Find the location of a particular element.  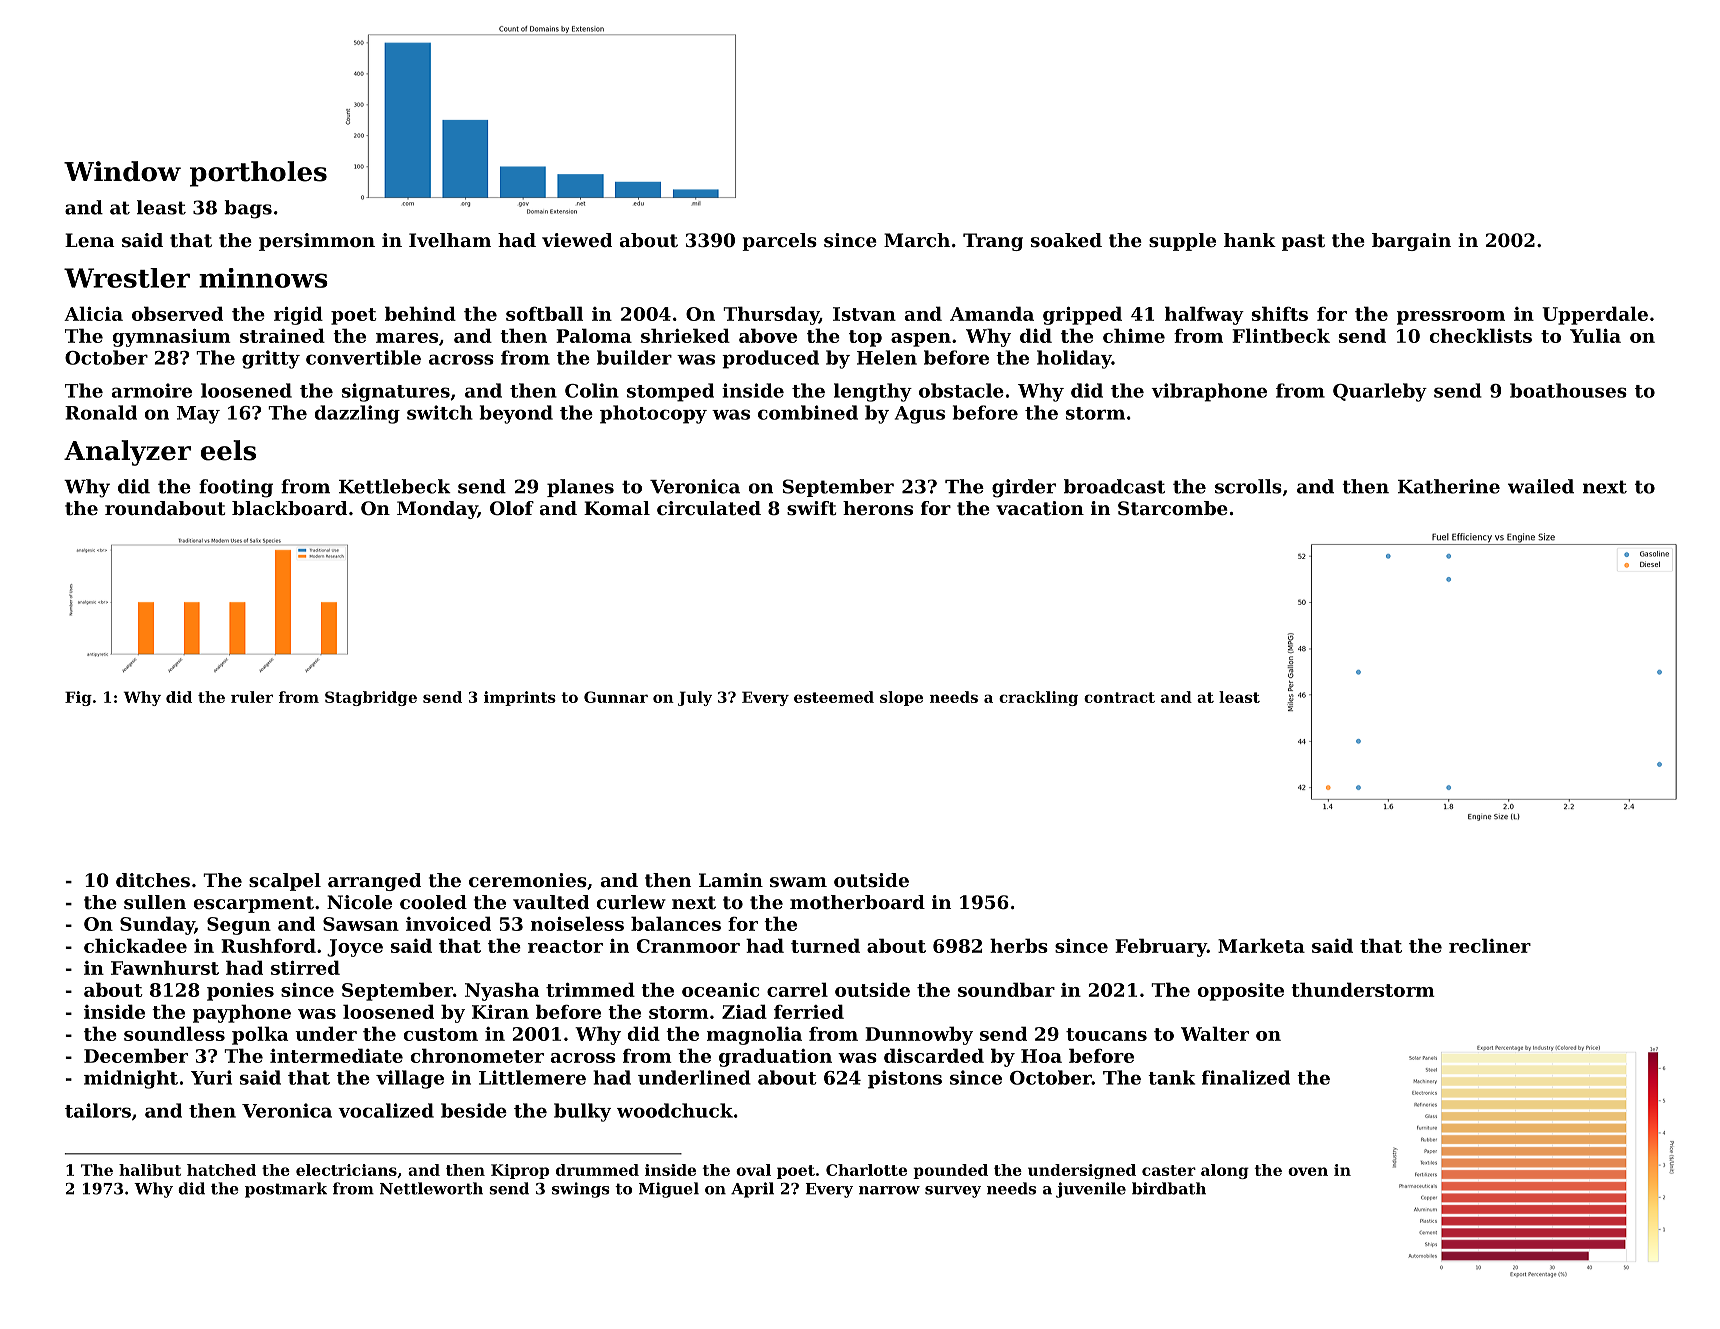

oven is located at coordinates (1308, 1171).
